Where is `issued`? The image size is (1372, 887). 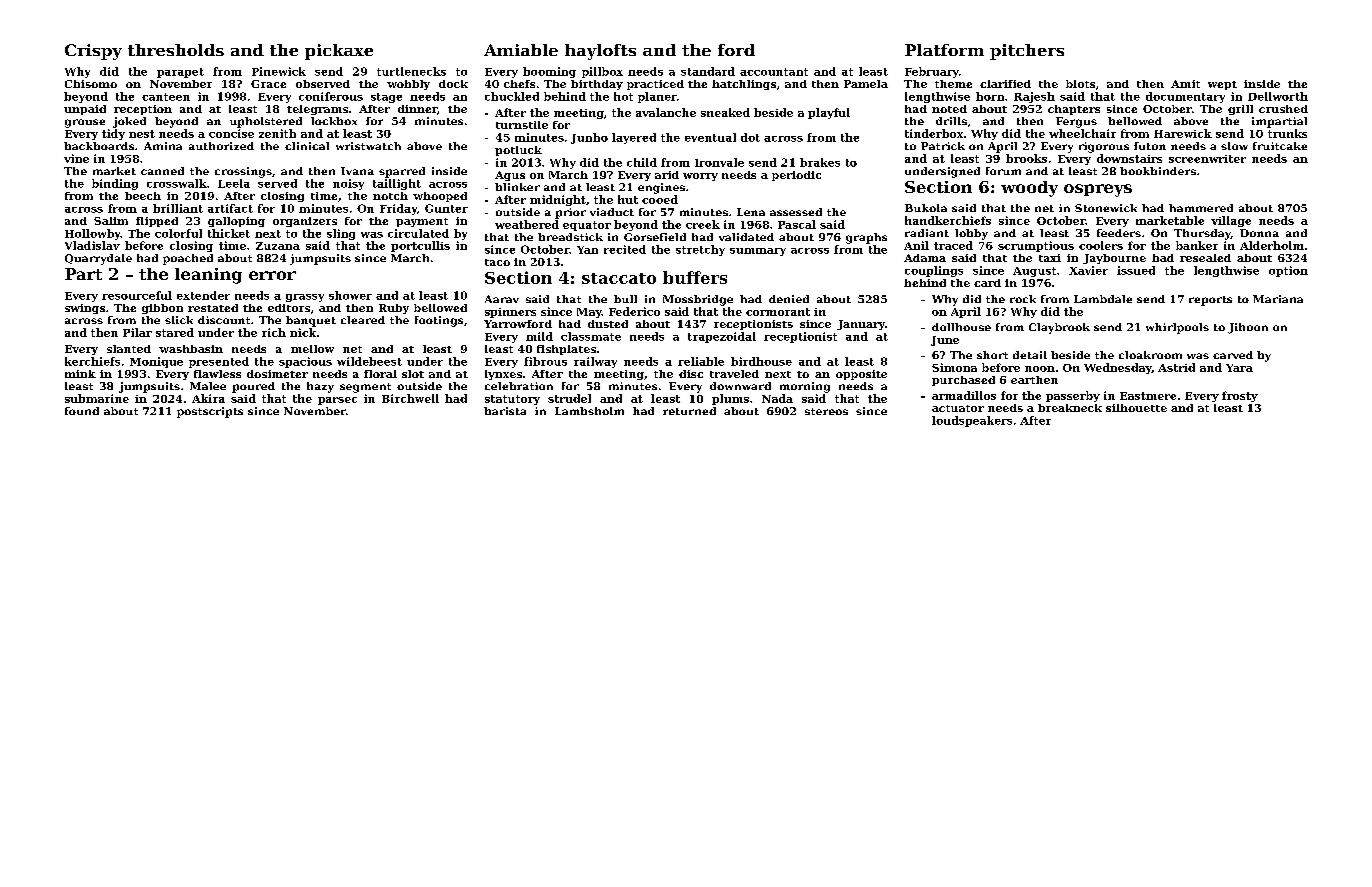 issued is located at coordinates (1136, 270).
